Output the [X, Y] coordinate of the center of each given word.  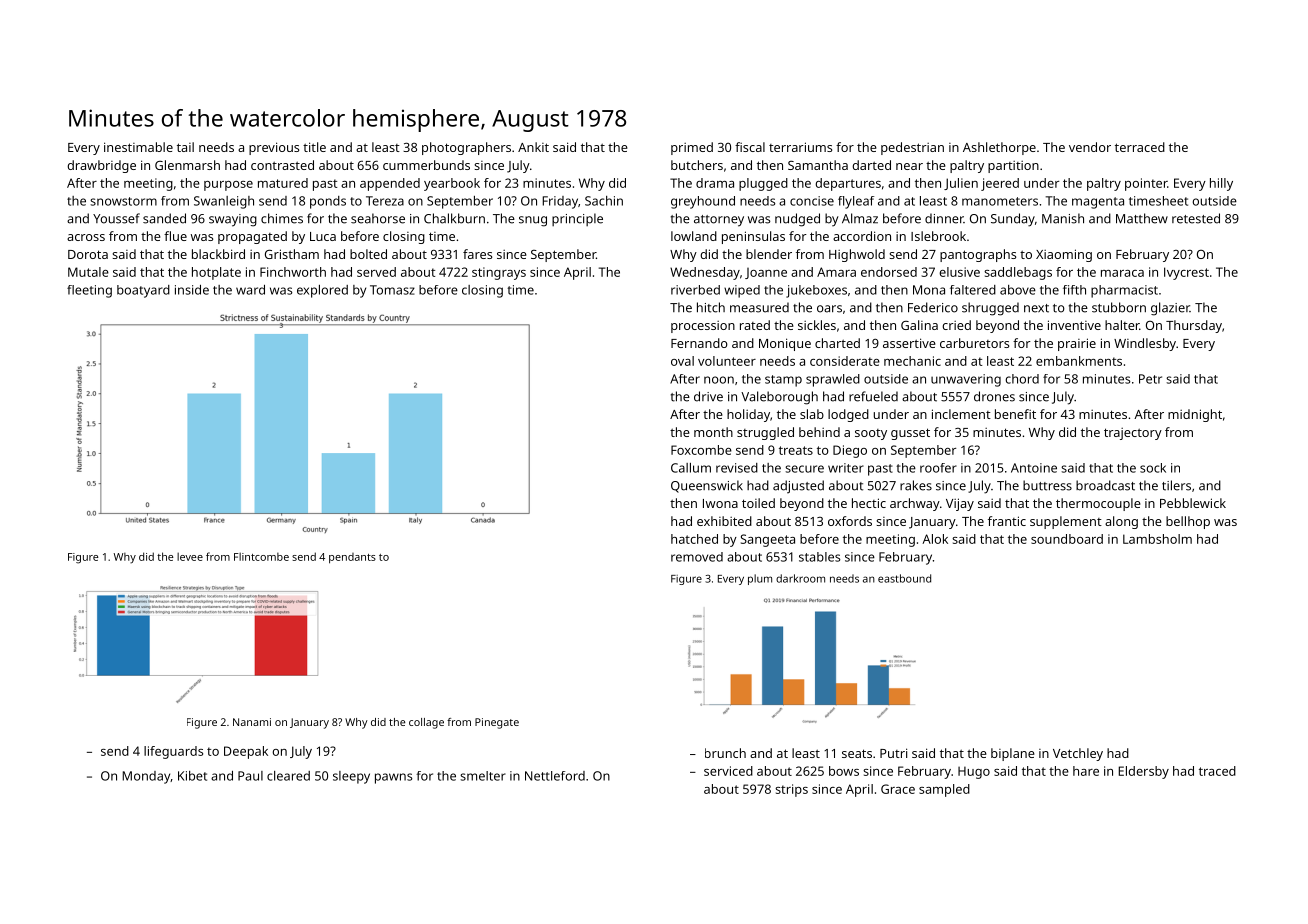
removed [697, 557]
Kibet [192, 776]
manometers [1000, 201]
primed [692, 148]
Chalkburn [454, 218]
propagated [252, 237]
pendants [352, 558]
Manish [1063, 218]
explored [322, 291]
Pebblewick [1193, 503]
